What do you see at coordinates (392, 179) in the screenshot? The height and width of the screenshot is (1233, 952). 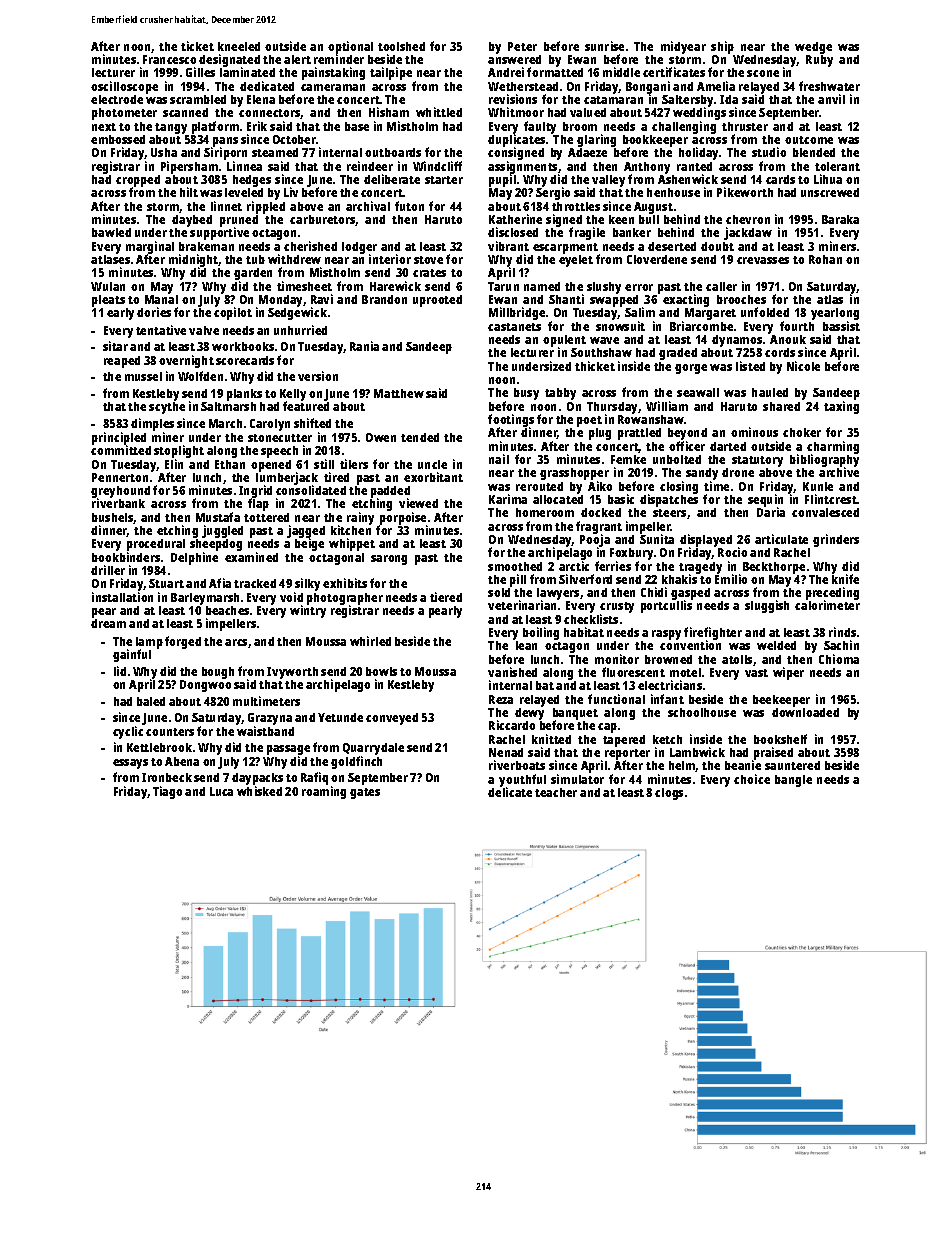 I see `deliberate` at bounding box center [392, 179].
